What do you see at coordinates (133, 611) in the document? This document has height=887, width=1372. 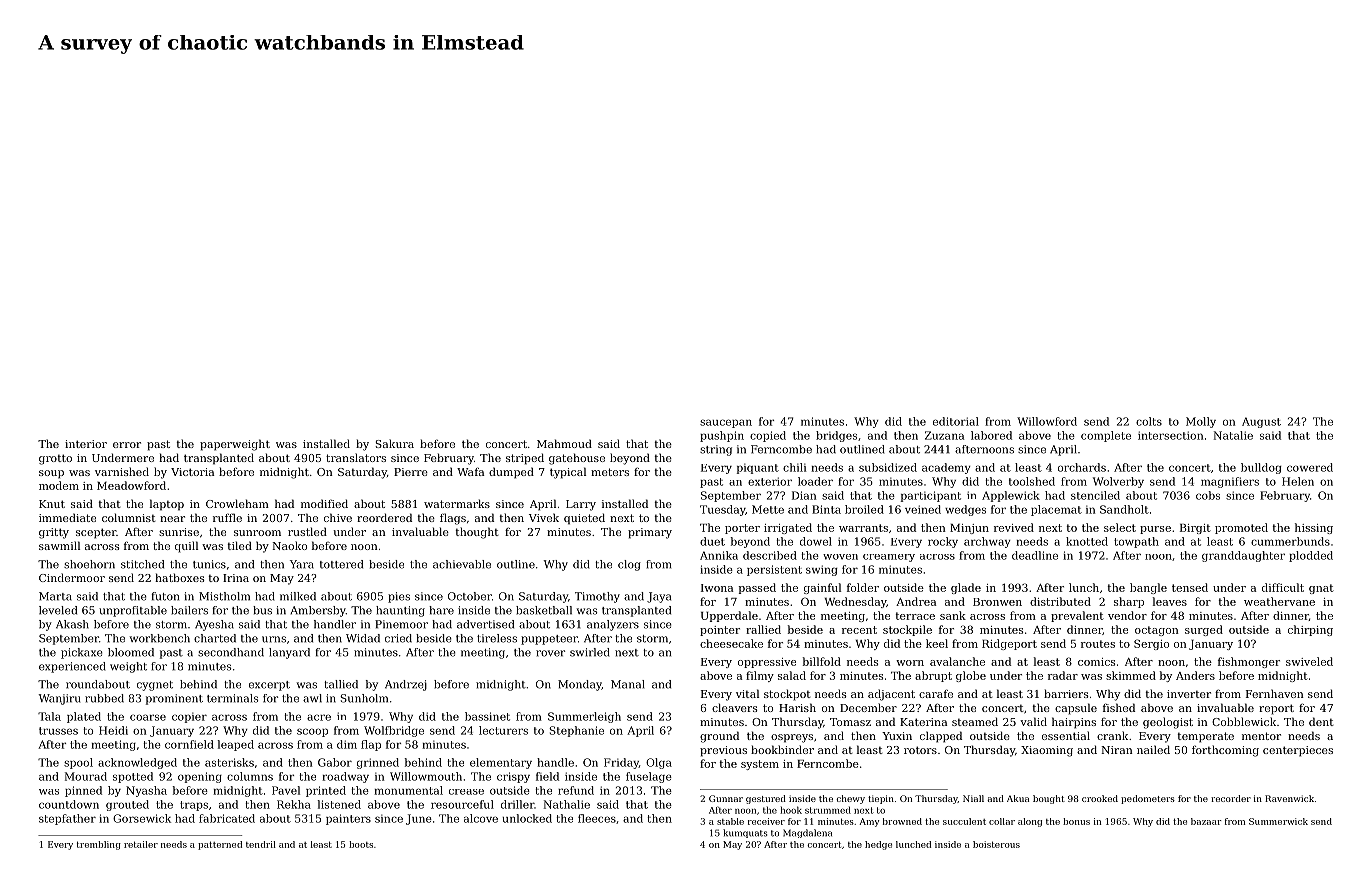 I see `unprofitable` at bounding box center [133, 611].
